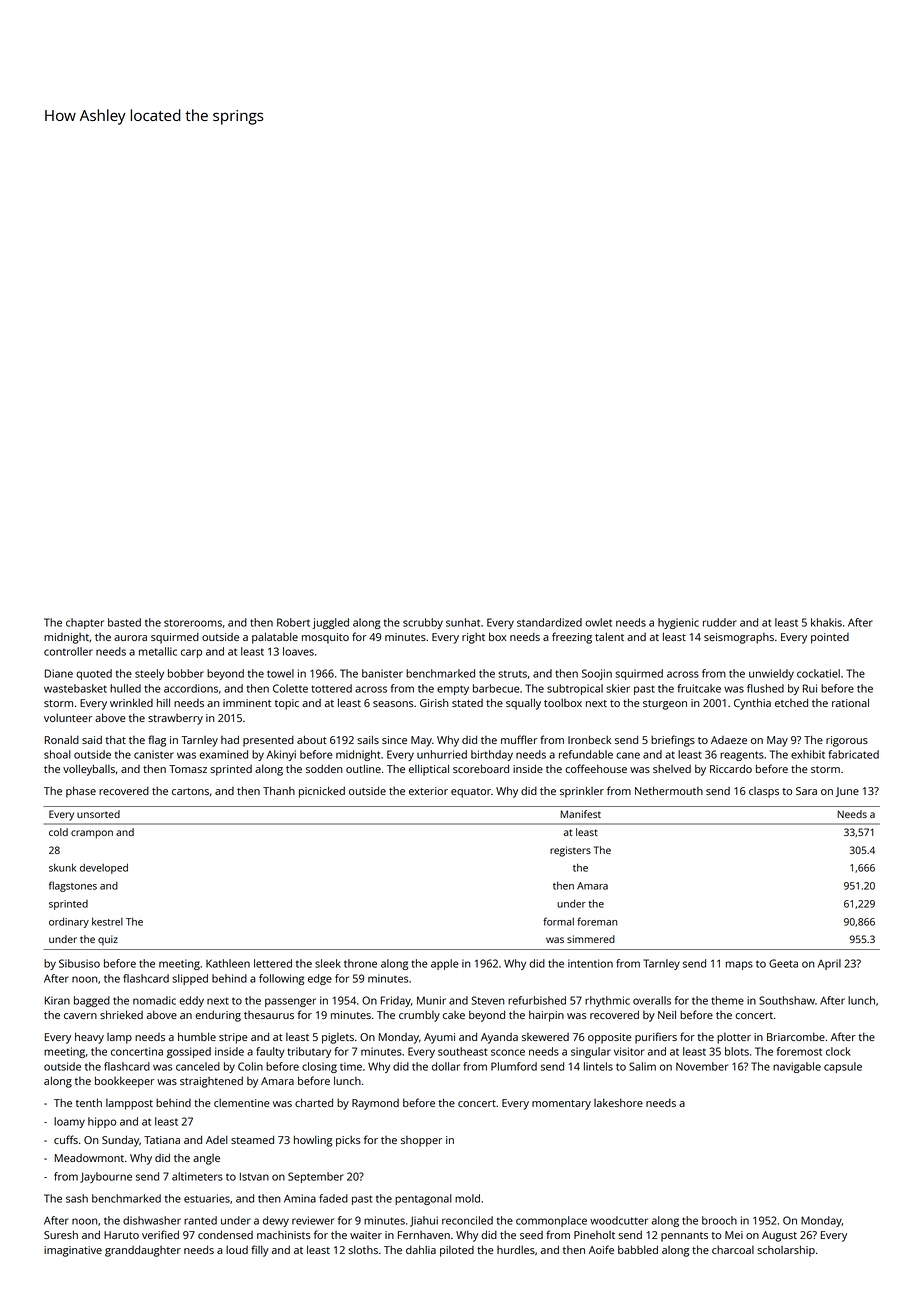 The height and width of the document is (1308, 924). I want to click on standardized, so click(549, 622).
